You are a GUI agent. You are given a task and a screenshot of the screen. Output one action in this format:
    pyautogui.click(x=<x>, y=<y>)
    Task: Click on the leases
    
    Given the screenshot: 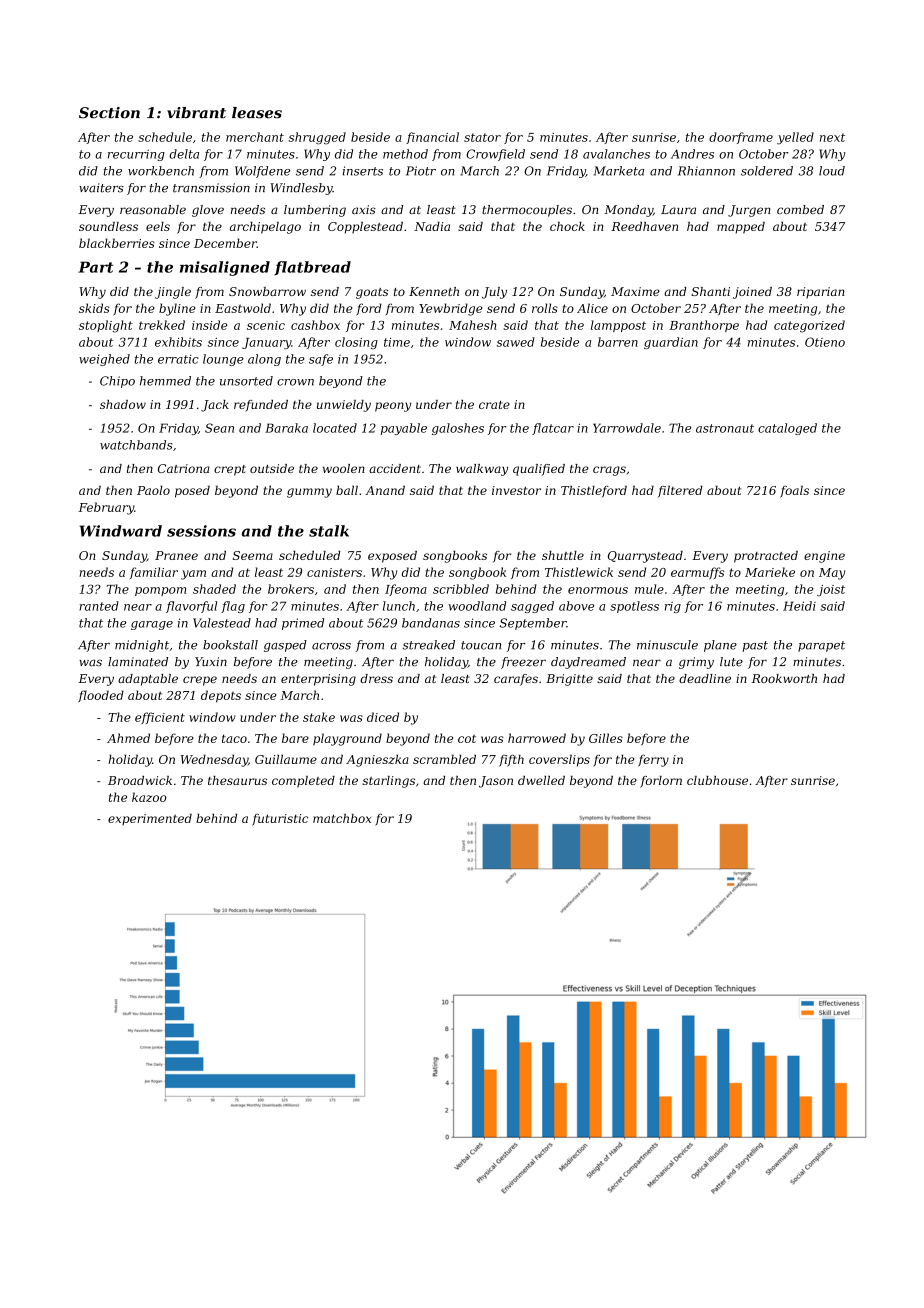 What is the action you would take?
    pyautogui.click(x=257, y=113)
